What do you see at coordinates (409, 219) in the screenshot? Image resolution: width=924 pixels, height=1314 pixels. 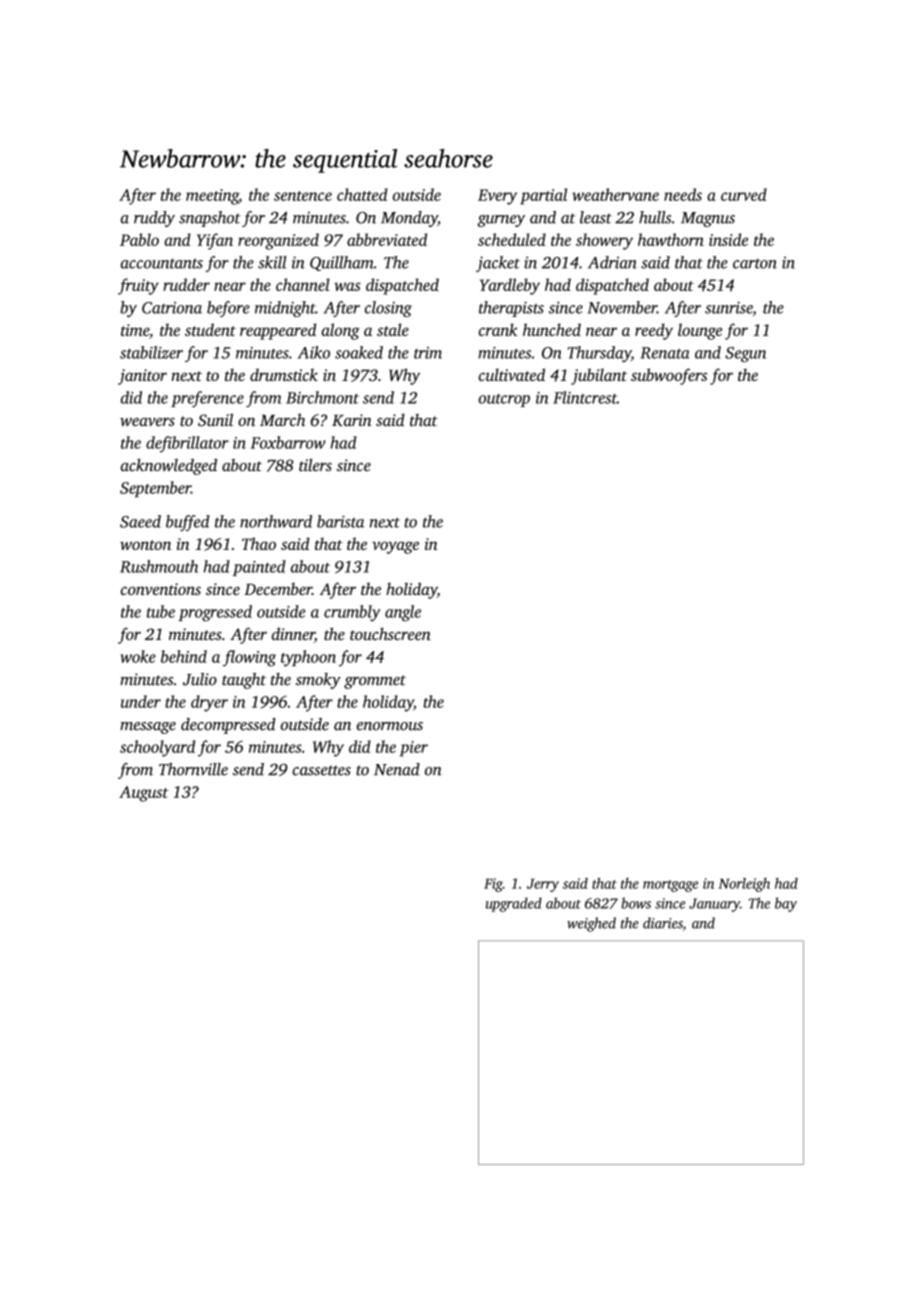 I see `Monday` at bounding box center [409, 219].
